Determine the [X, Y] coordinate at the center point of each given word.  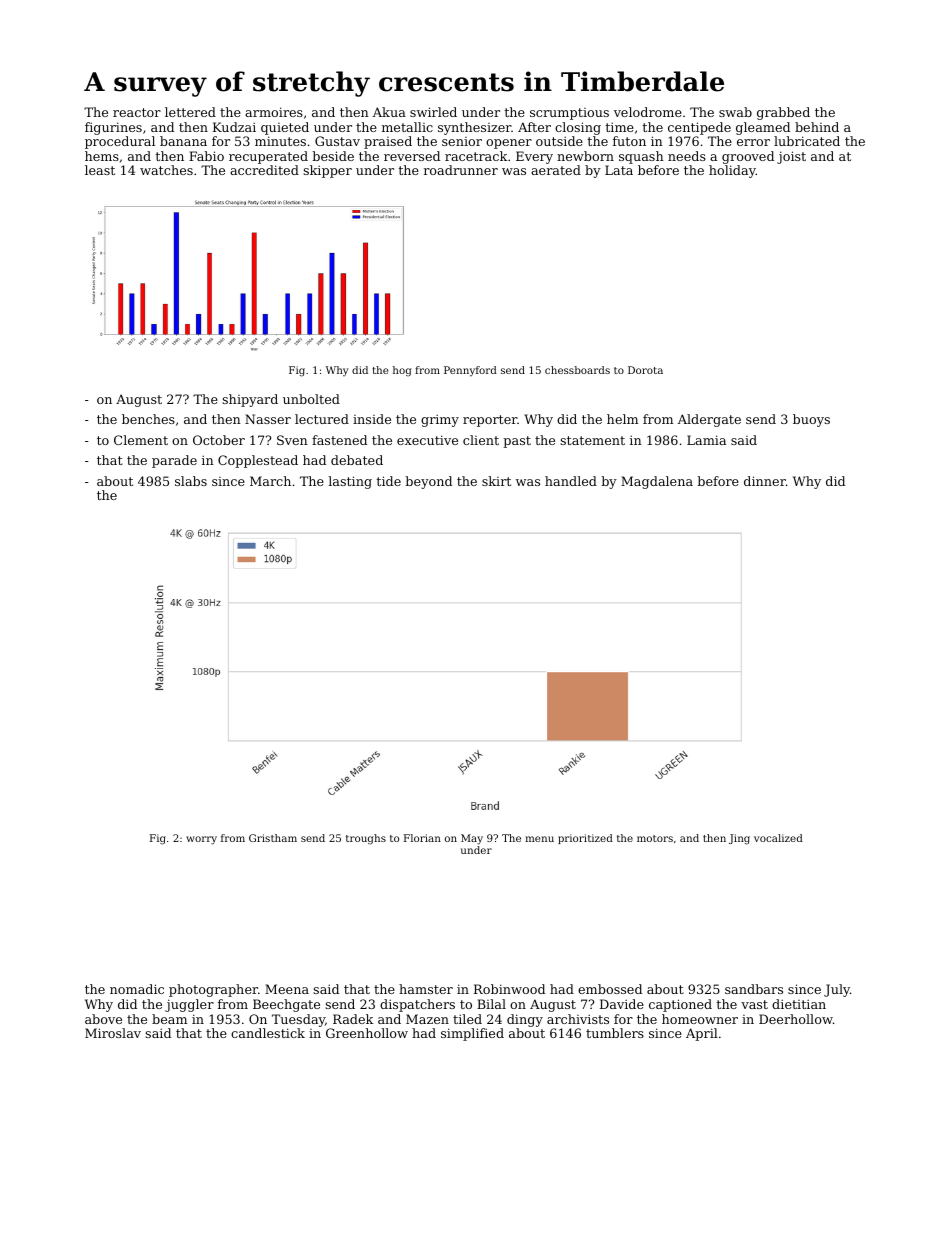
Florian [422, 838]
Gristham [273, 838]
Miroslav [113, 1033]
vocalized [778, 838]
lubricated [807, 141]
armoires [274, 112]
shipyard [250, 400]
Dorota [645, 370]
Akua [389, 112]
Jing [739, 839]
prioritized [585, 839]
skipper [327, 171]
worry [201, 840]
